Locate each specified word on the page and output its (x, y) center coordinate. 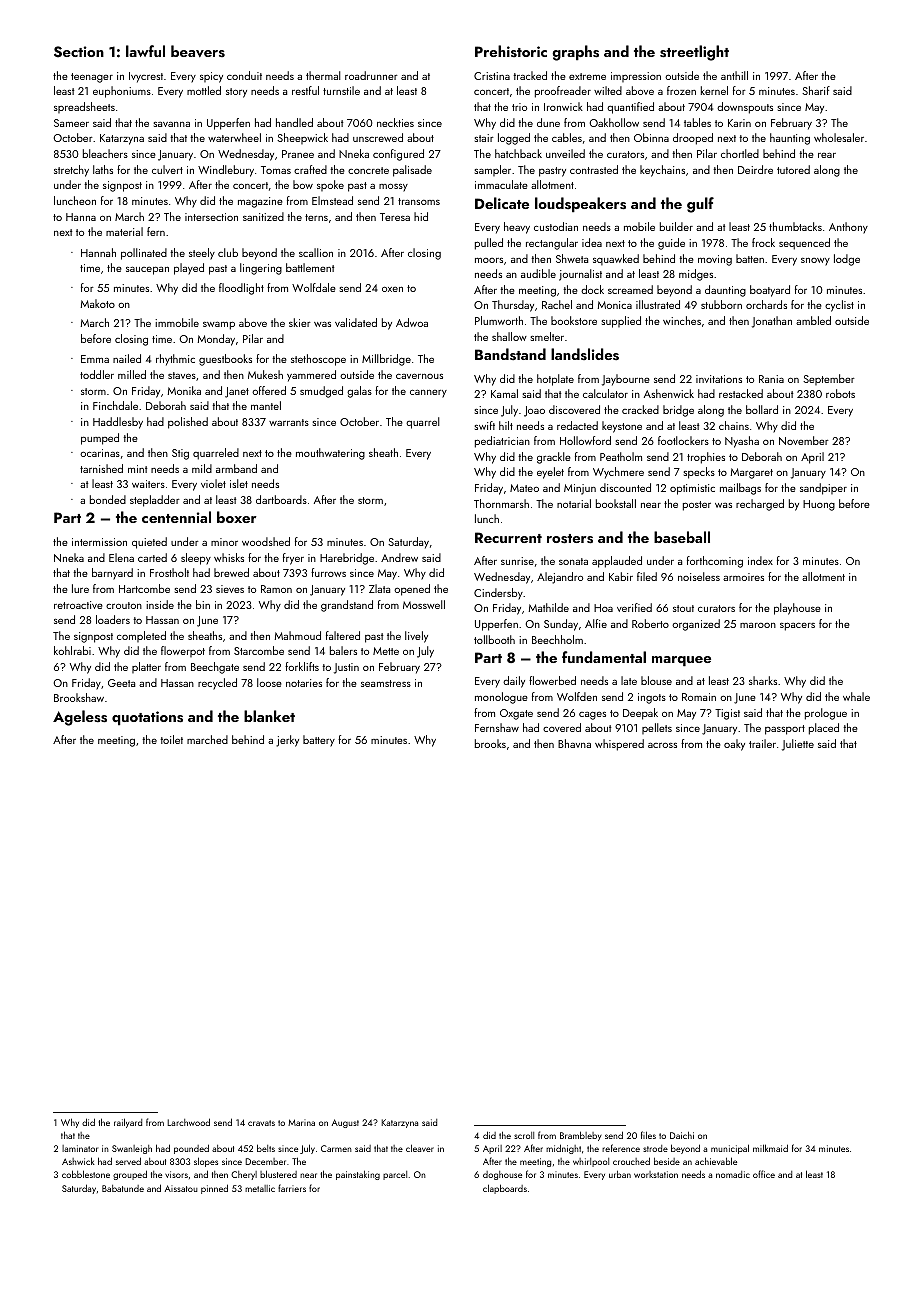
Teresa (395, 217)
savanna (172, 124)
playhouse (797, 609)
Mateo (524, 488)
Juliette (798, 745)
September (829, 379)
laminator (80, 1148)
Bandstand (510, 354)
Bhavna (574, 743)
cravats (261, 1123)
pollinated (144, 254)
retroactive (78, 605)
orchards (766, 304)
